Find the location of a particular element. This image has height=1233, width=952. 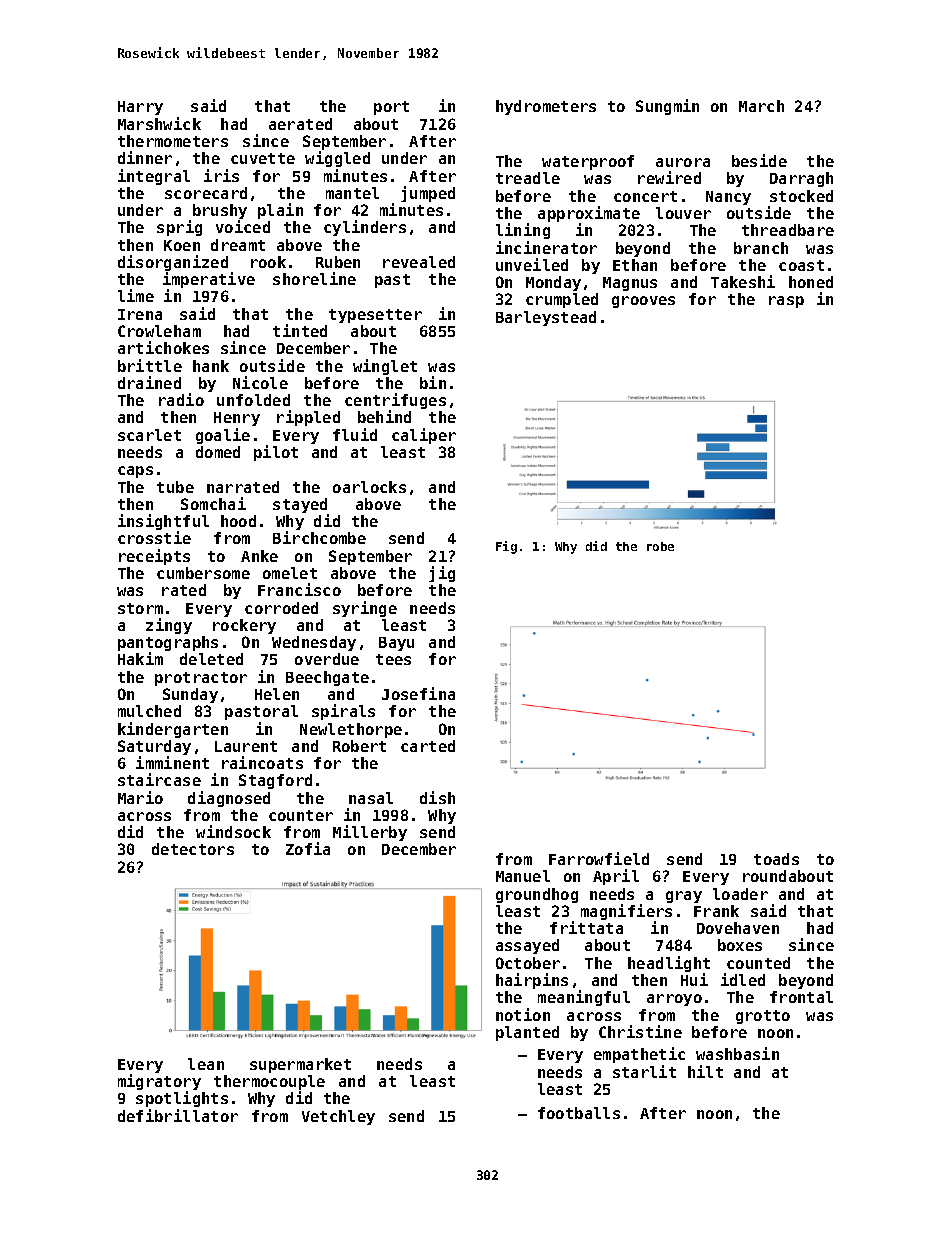

rewired is located at coordinates (669, 177).
